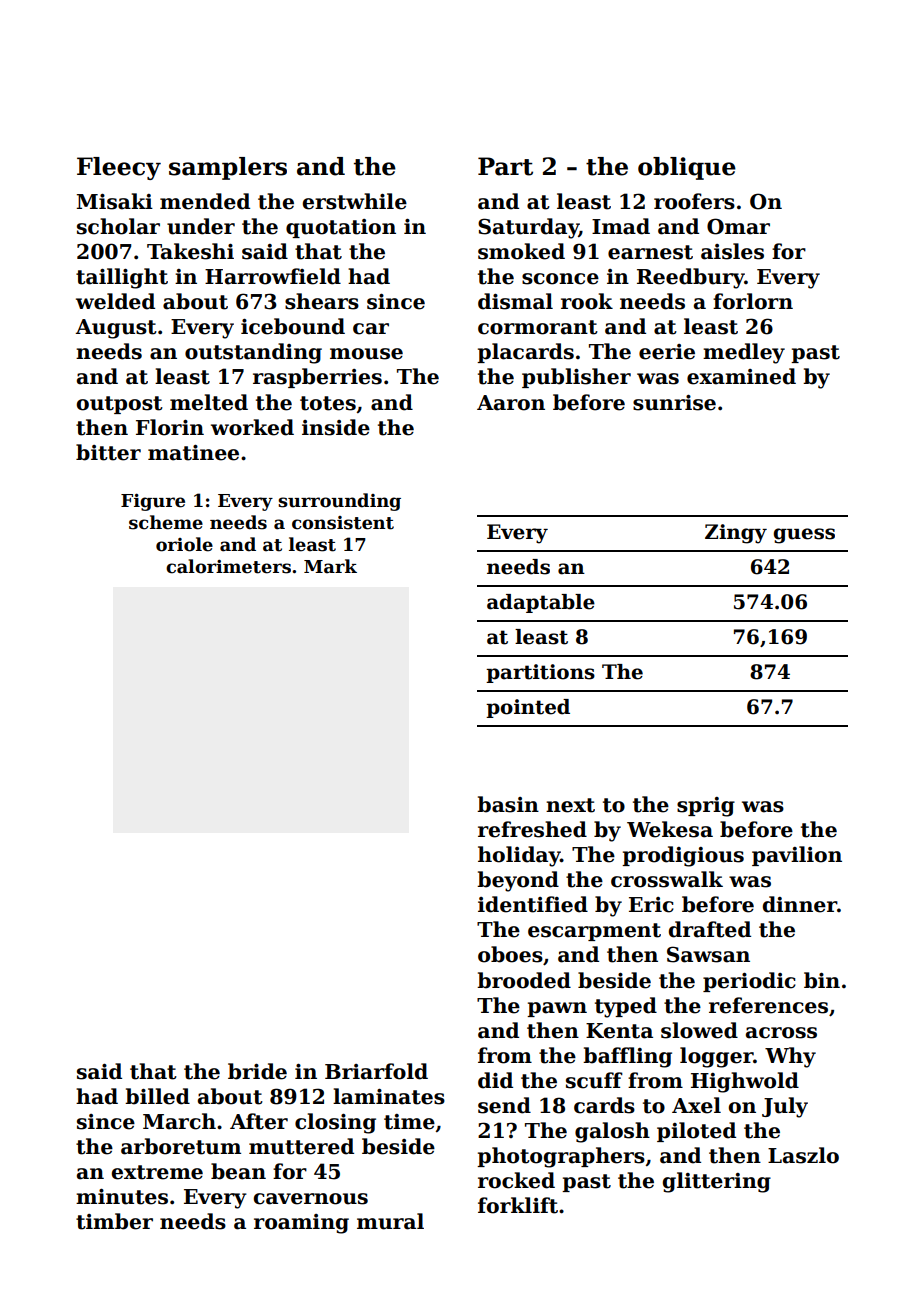  I want to click on Mark, so click(330, 566).
